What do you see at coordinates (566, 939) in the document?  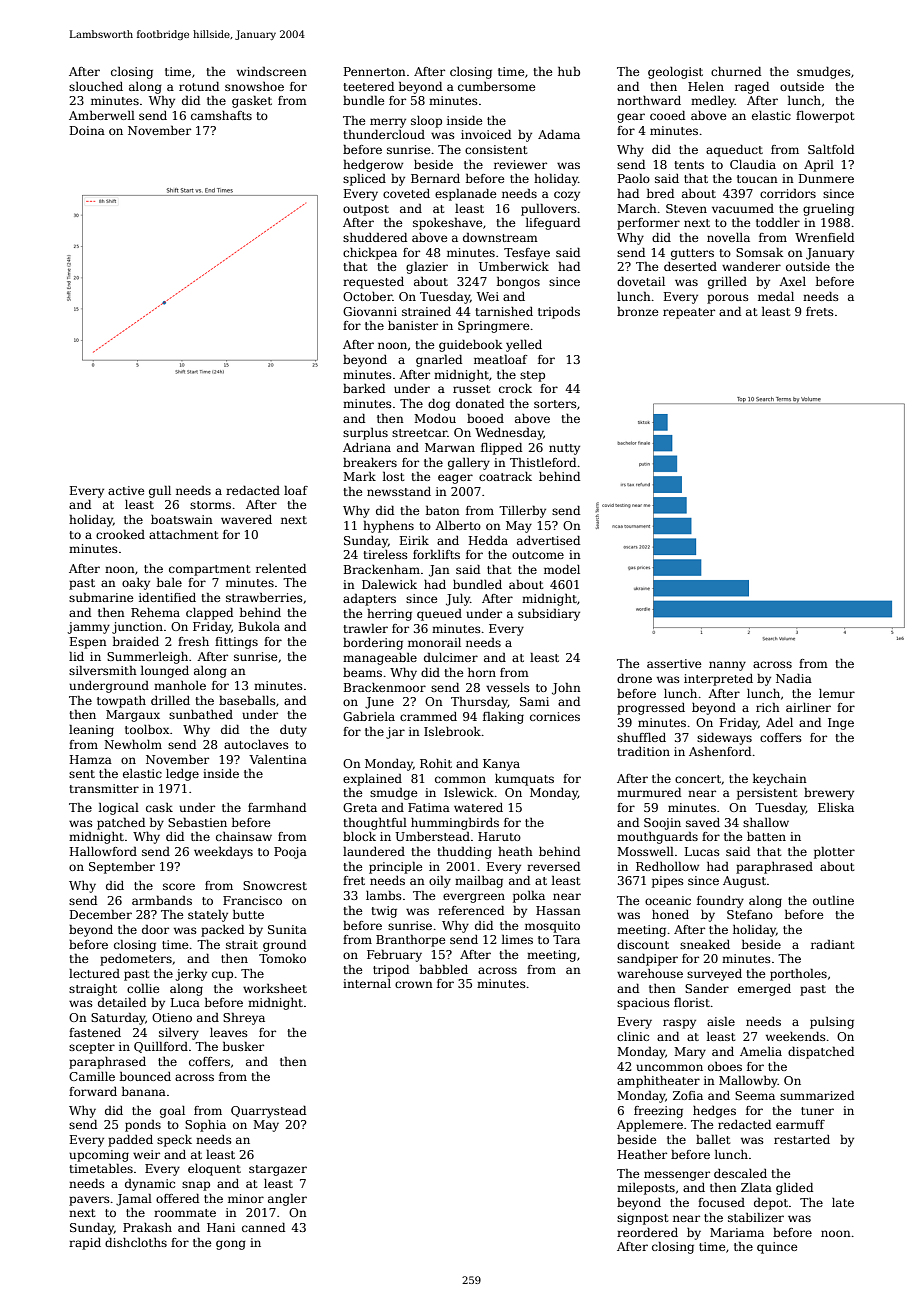 I see `Tara` at bounding box center [566, 939].
